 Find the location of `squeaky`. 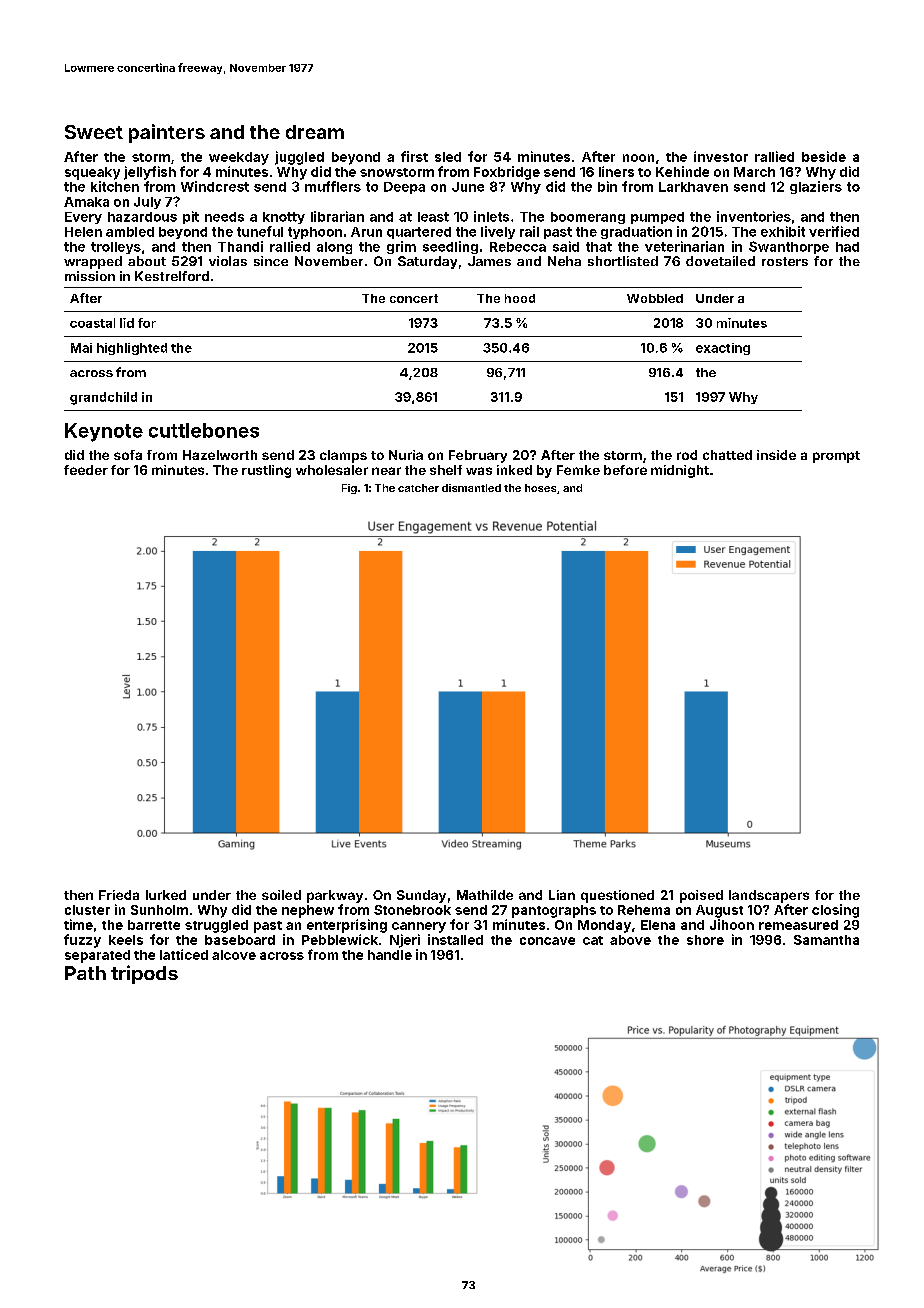

squeaky is located at coordinates (92, 173).
